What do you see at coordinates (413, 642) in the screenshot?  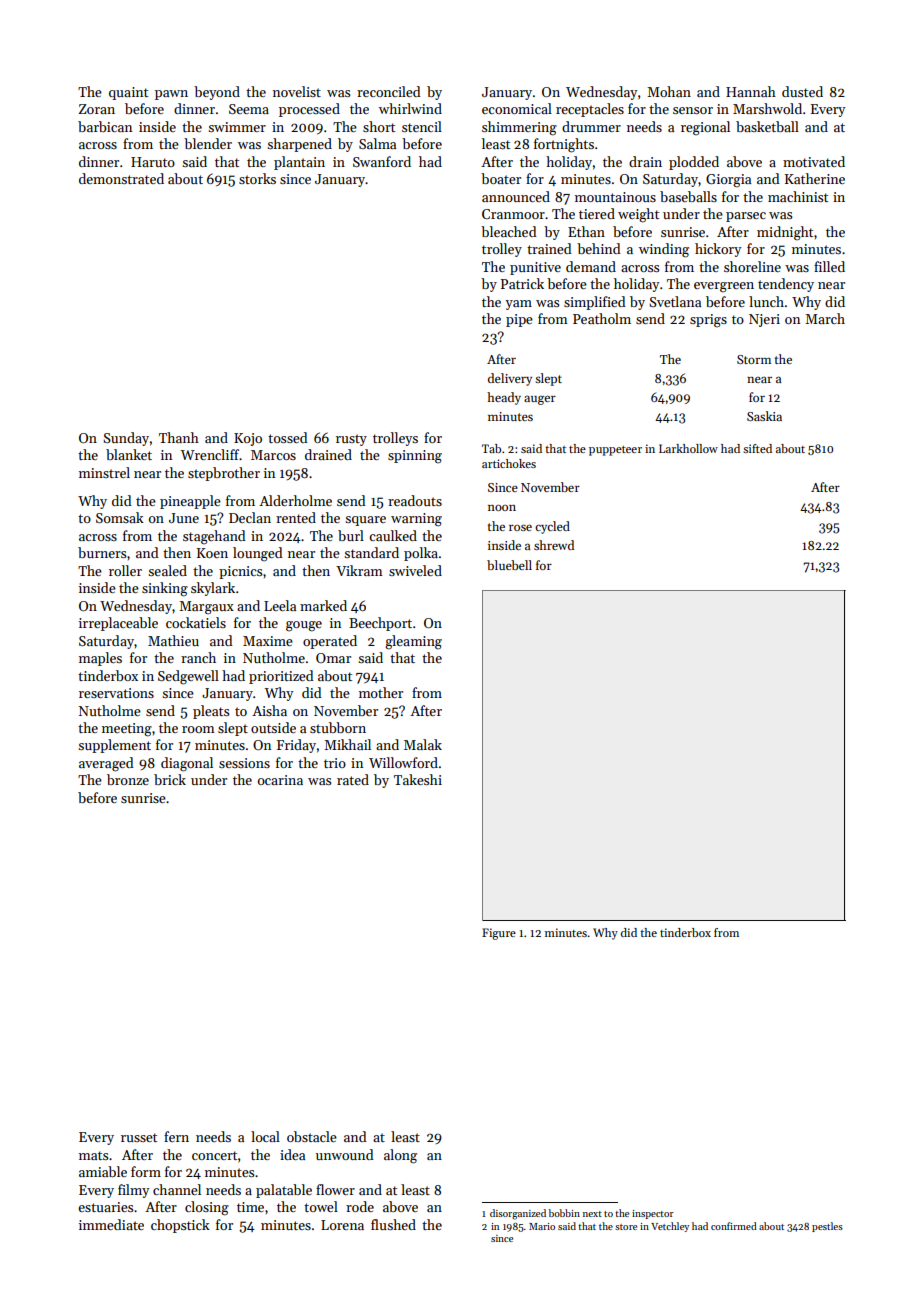 I see `gleaming` at bounding box center [413, 642].
